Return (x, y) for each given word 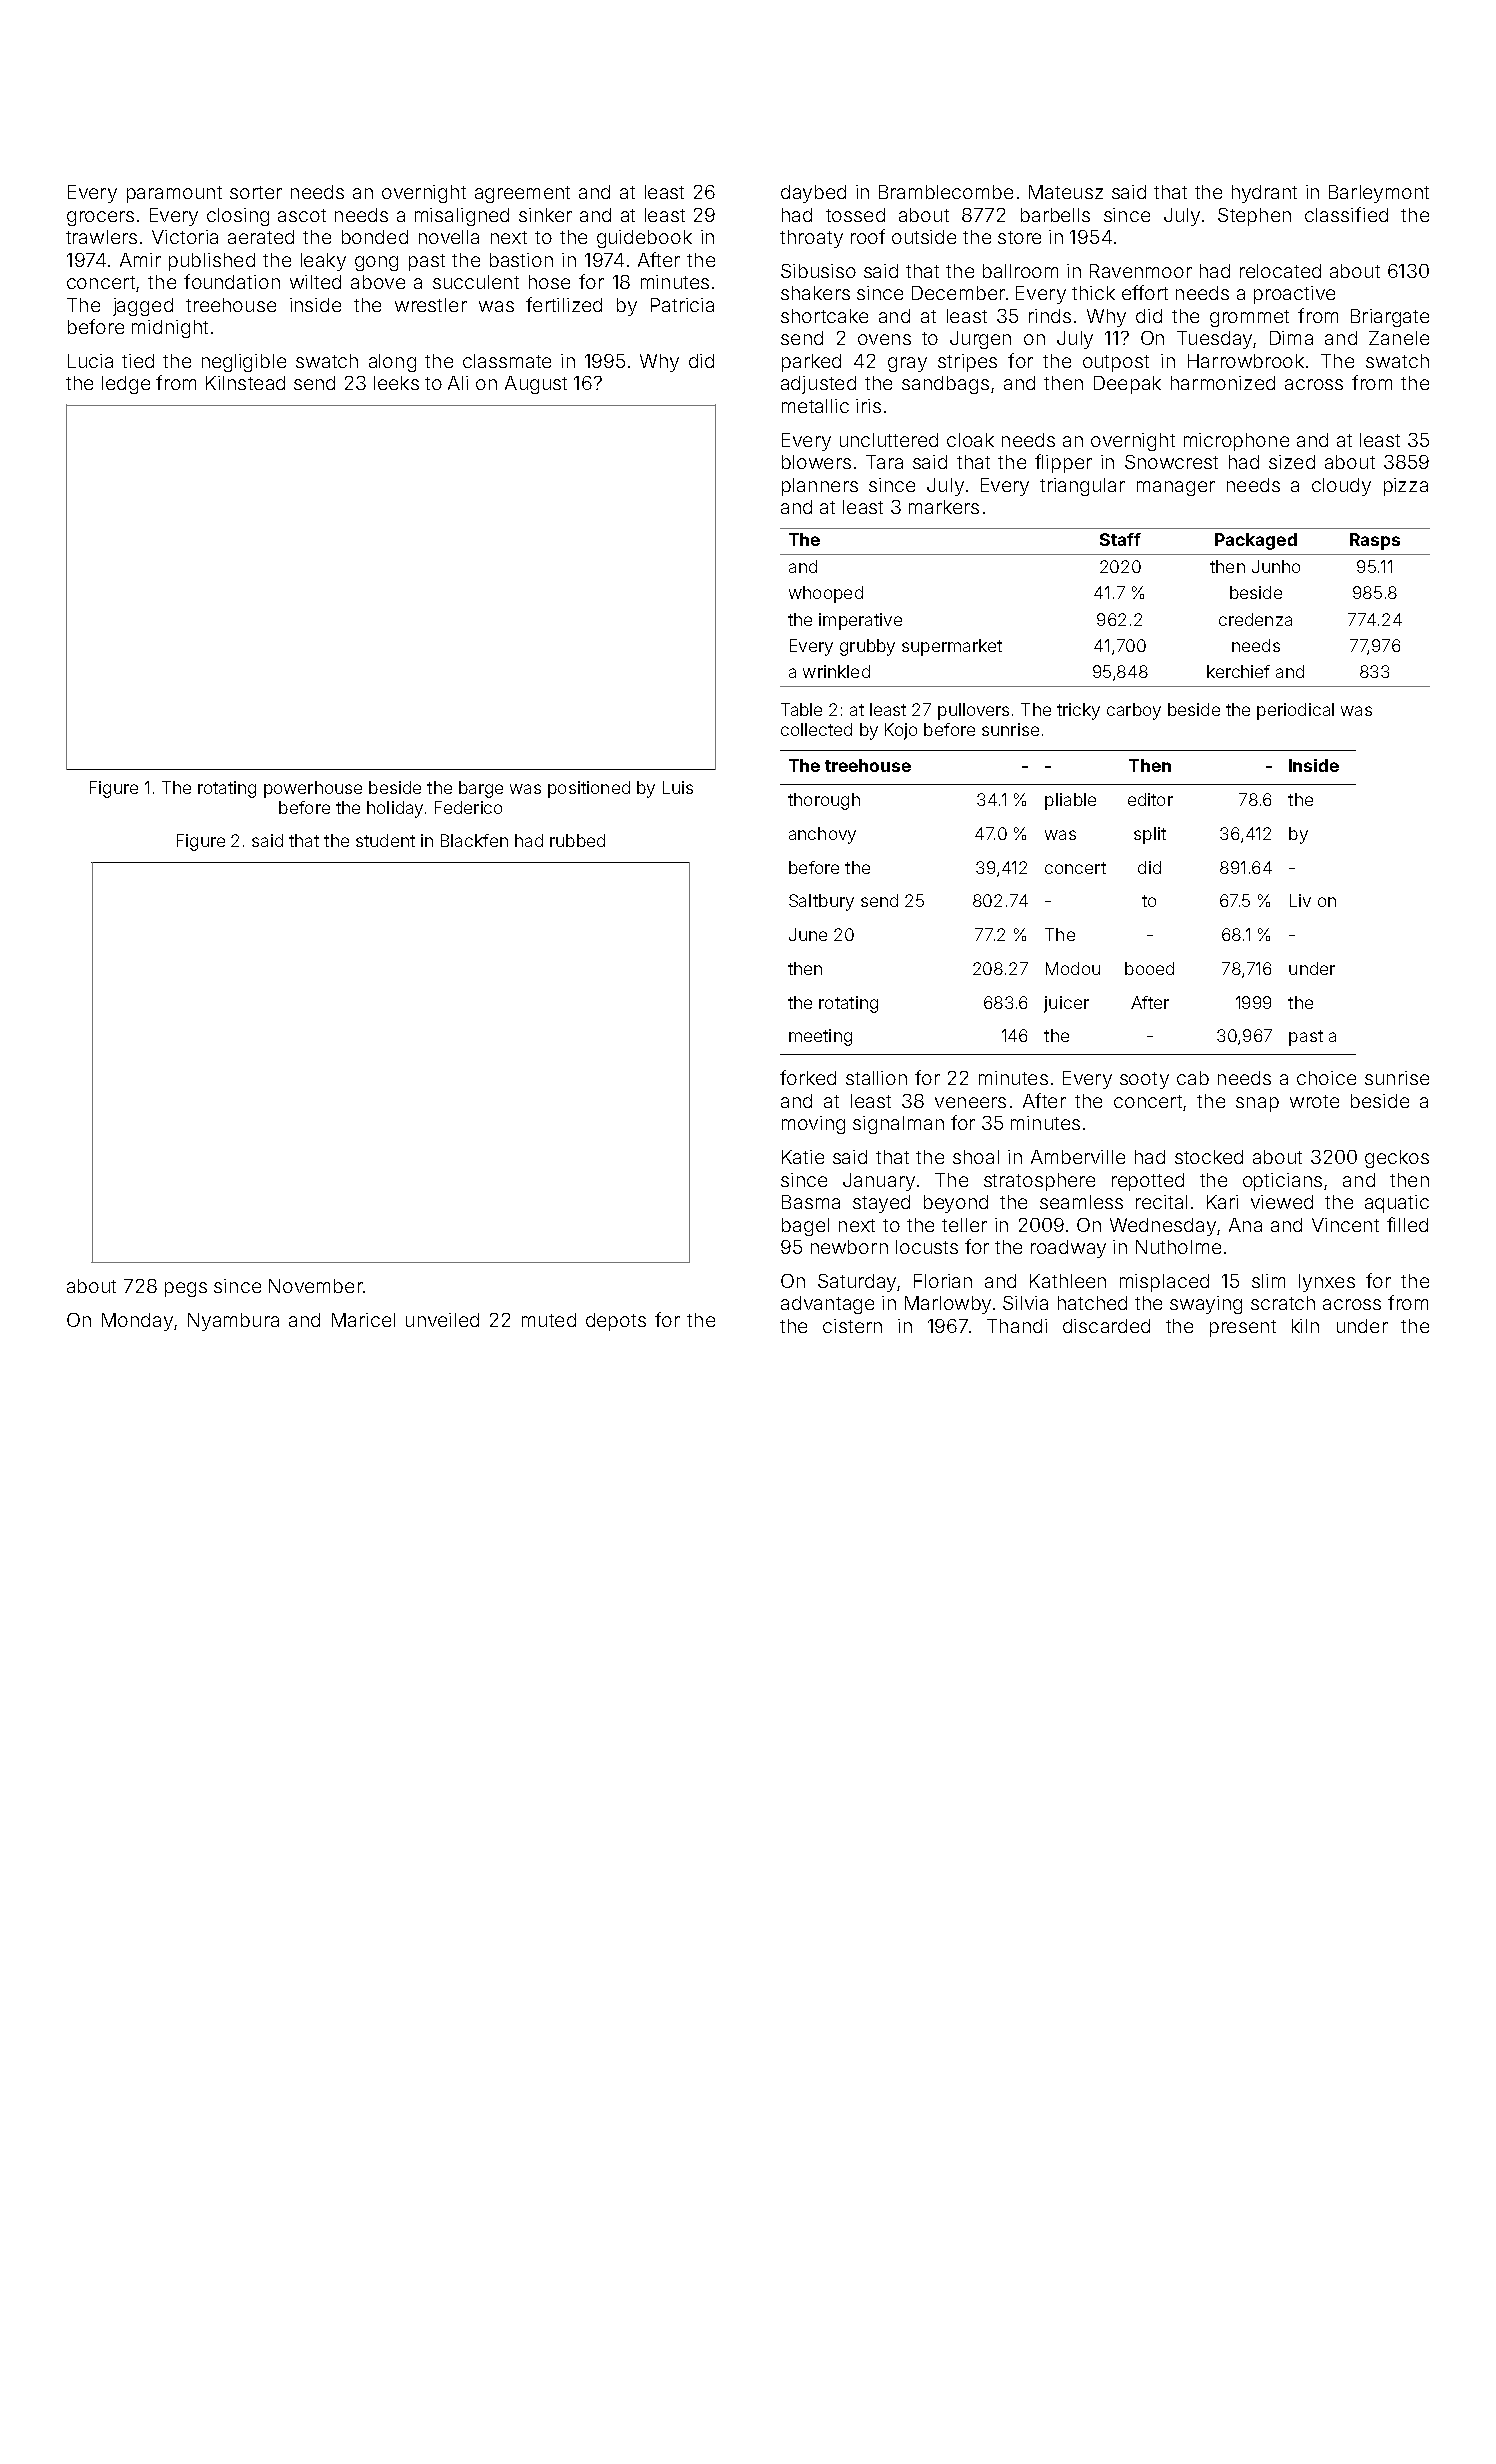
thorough (824, 801)
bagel (805, 1227)
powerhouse (313, 789)
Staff (1120, 539)
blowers (816, 462)
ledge (126, 385)
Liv (1300, 900)
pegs (186, 1289)
